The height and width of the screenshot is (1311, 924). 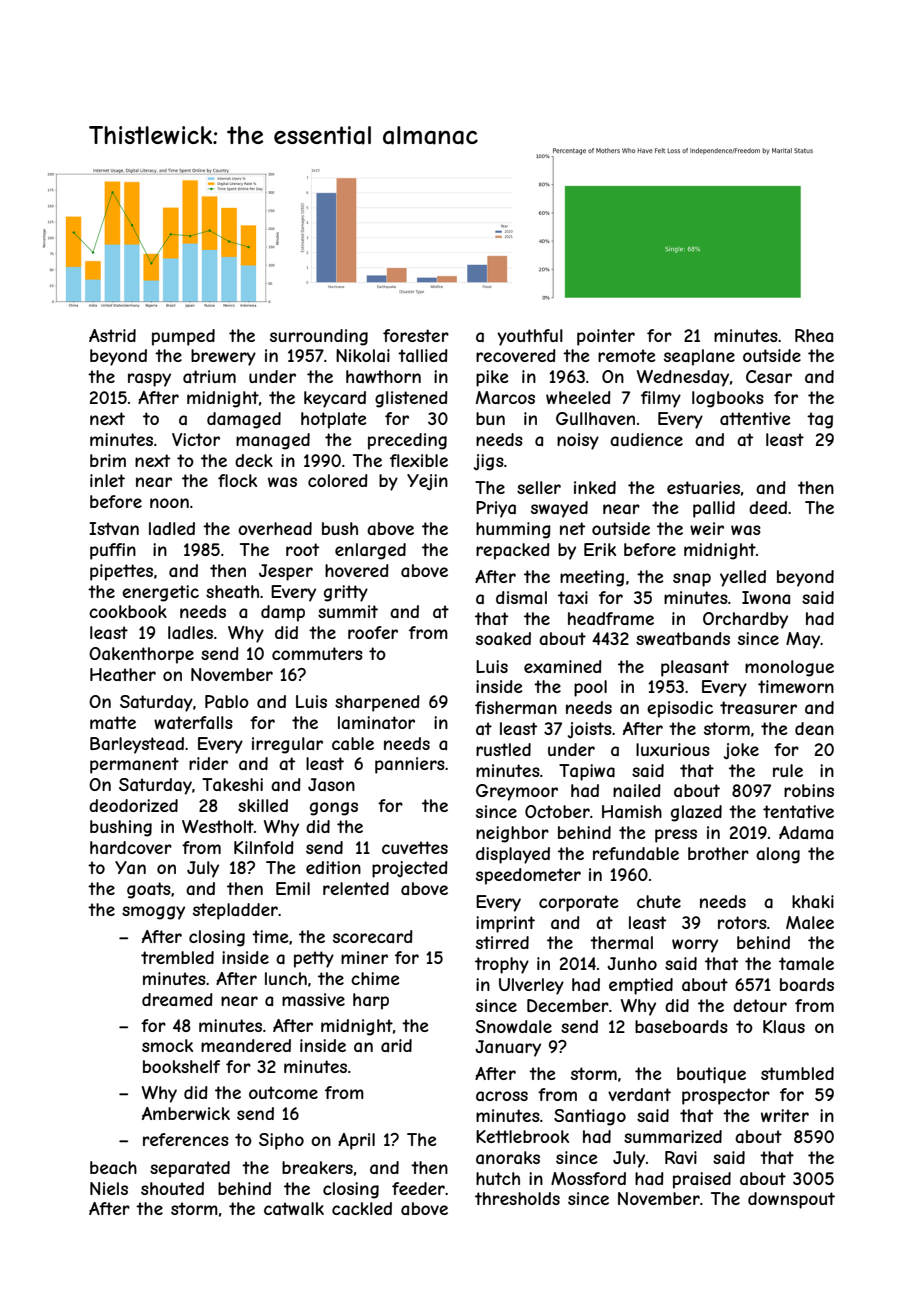 What do you see at coordinates (317, 653) in the screenshot?
I see `commuters` at bounding box center [317, 653].
